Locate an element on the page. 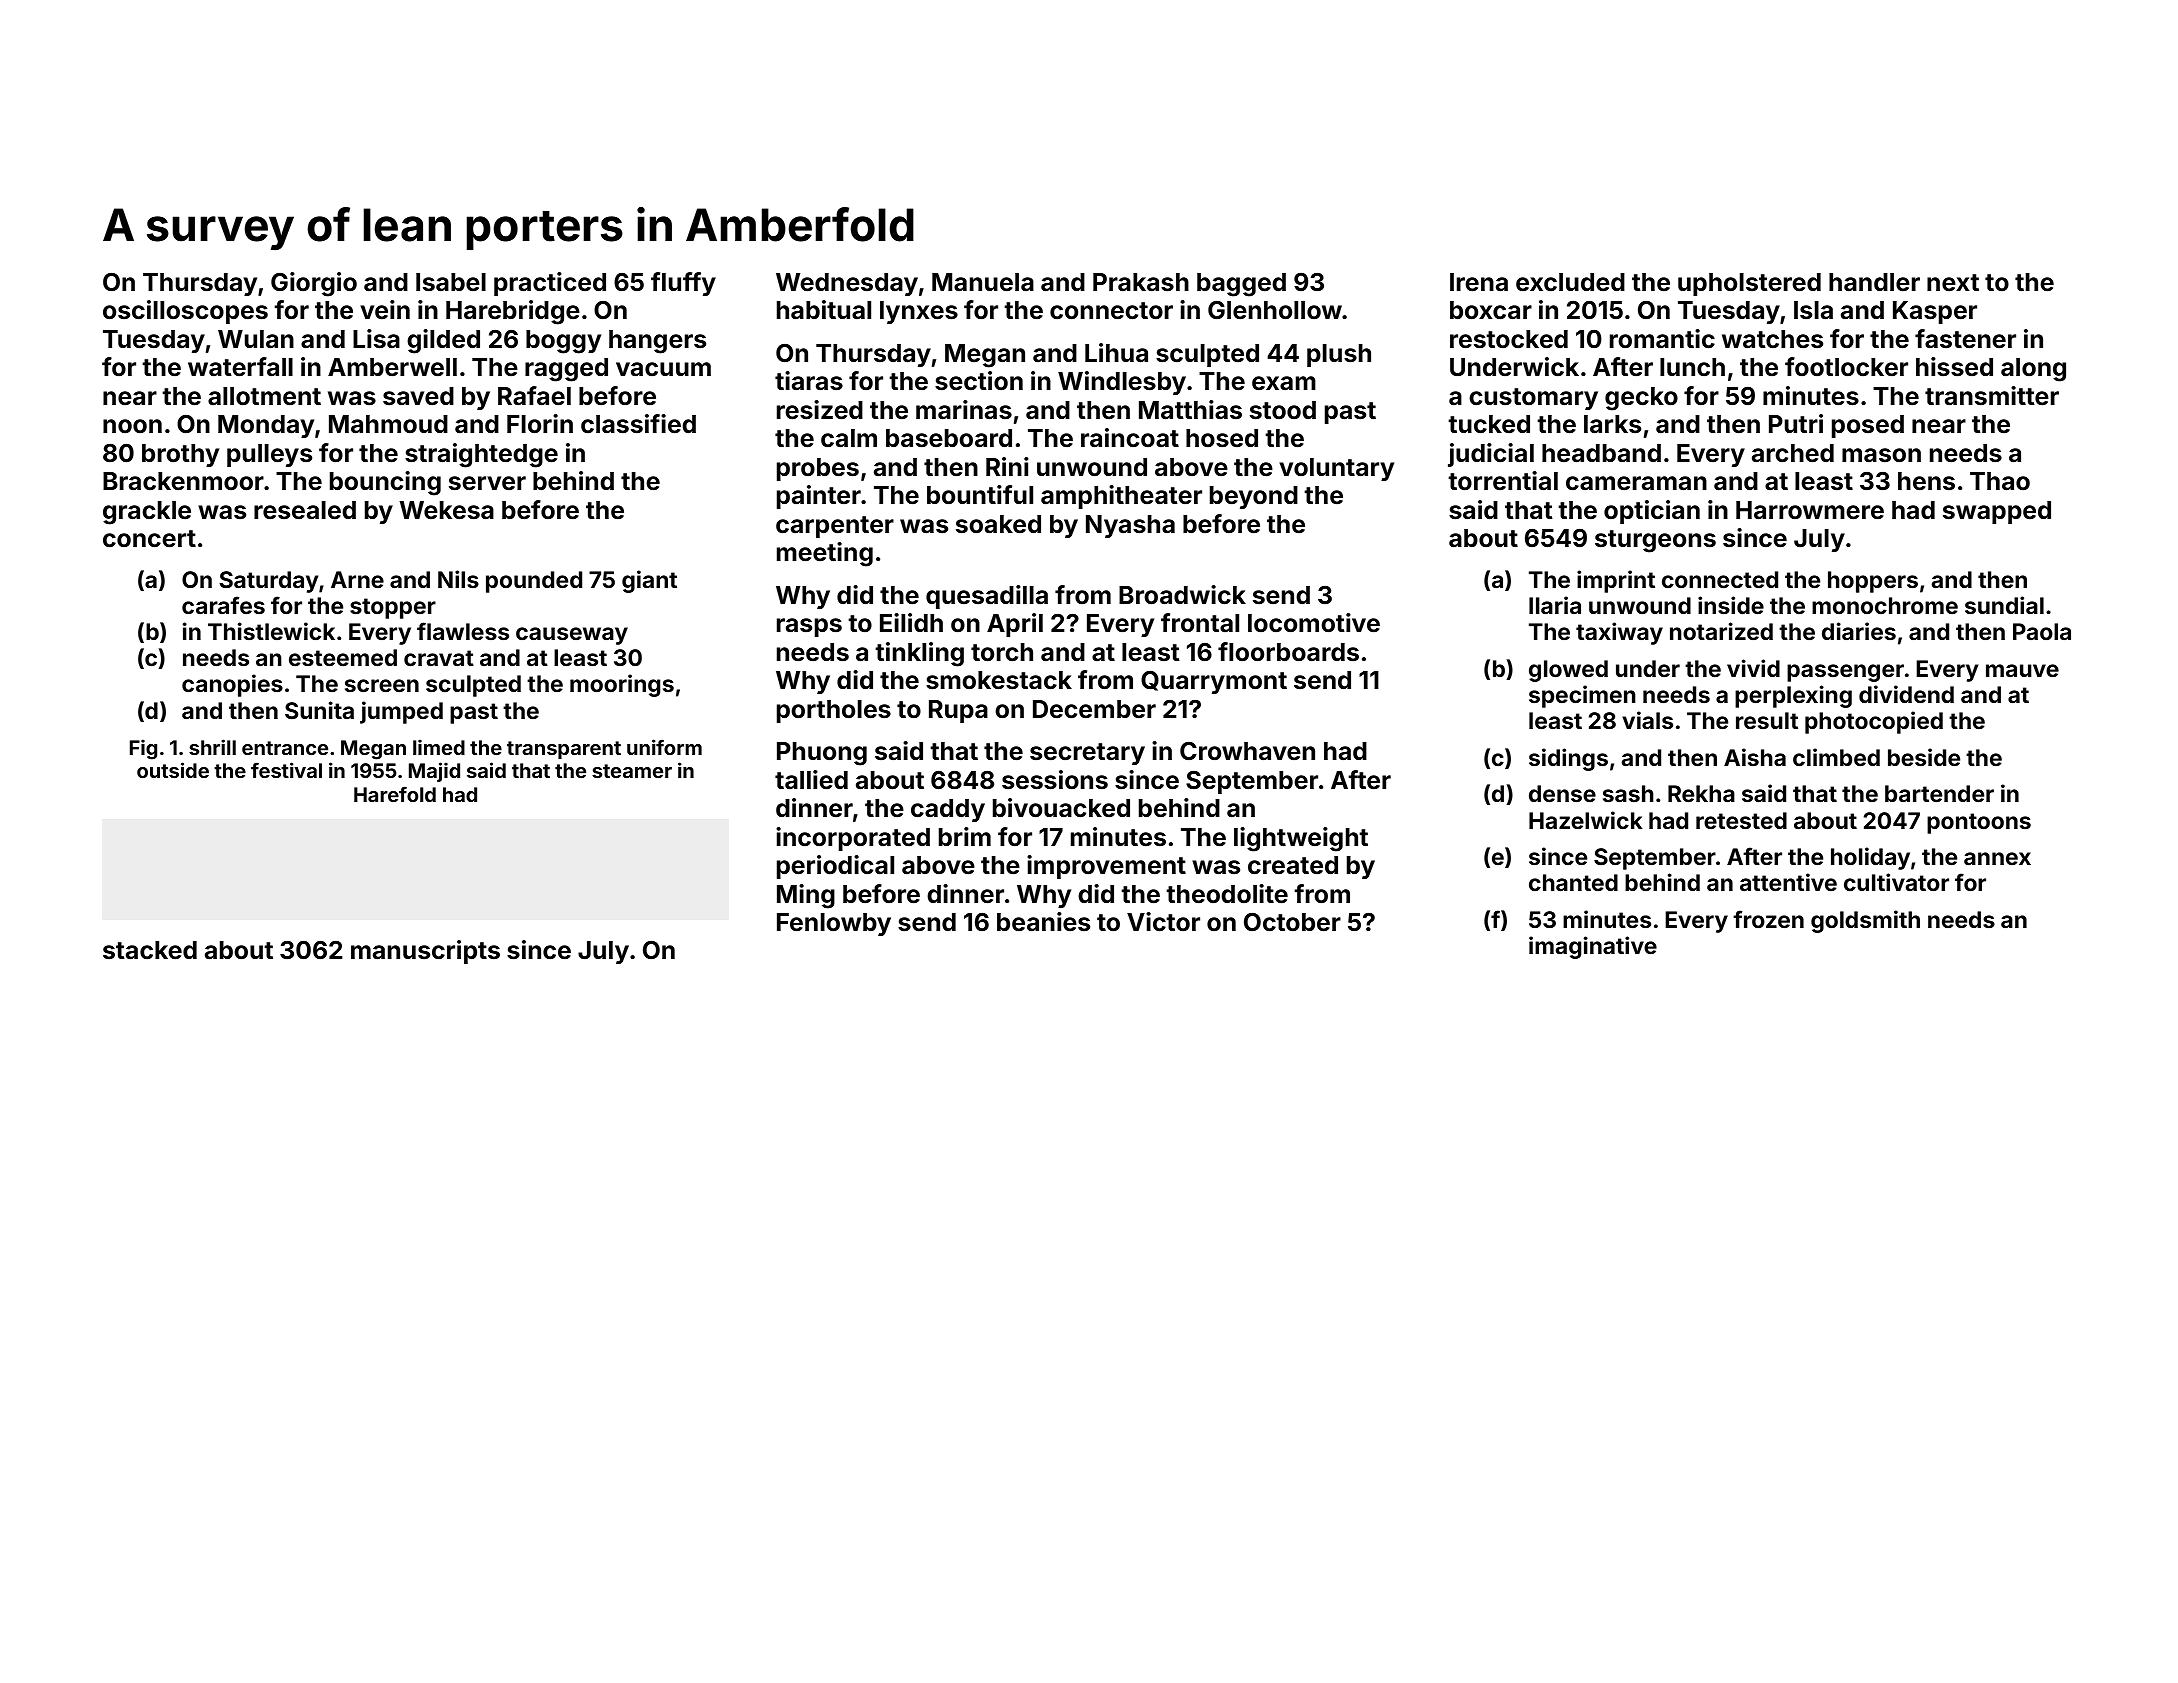 This document has width=2178, height=1683. meeting is located at coordinates (825, 554).
